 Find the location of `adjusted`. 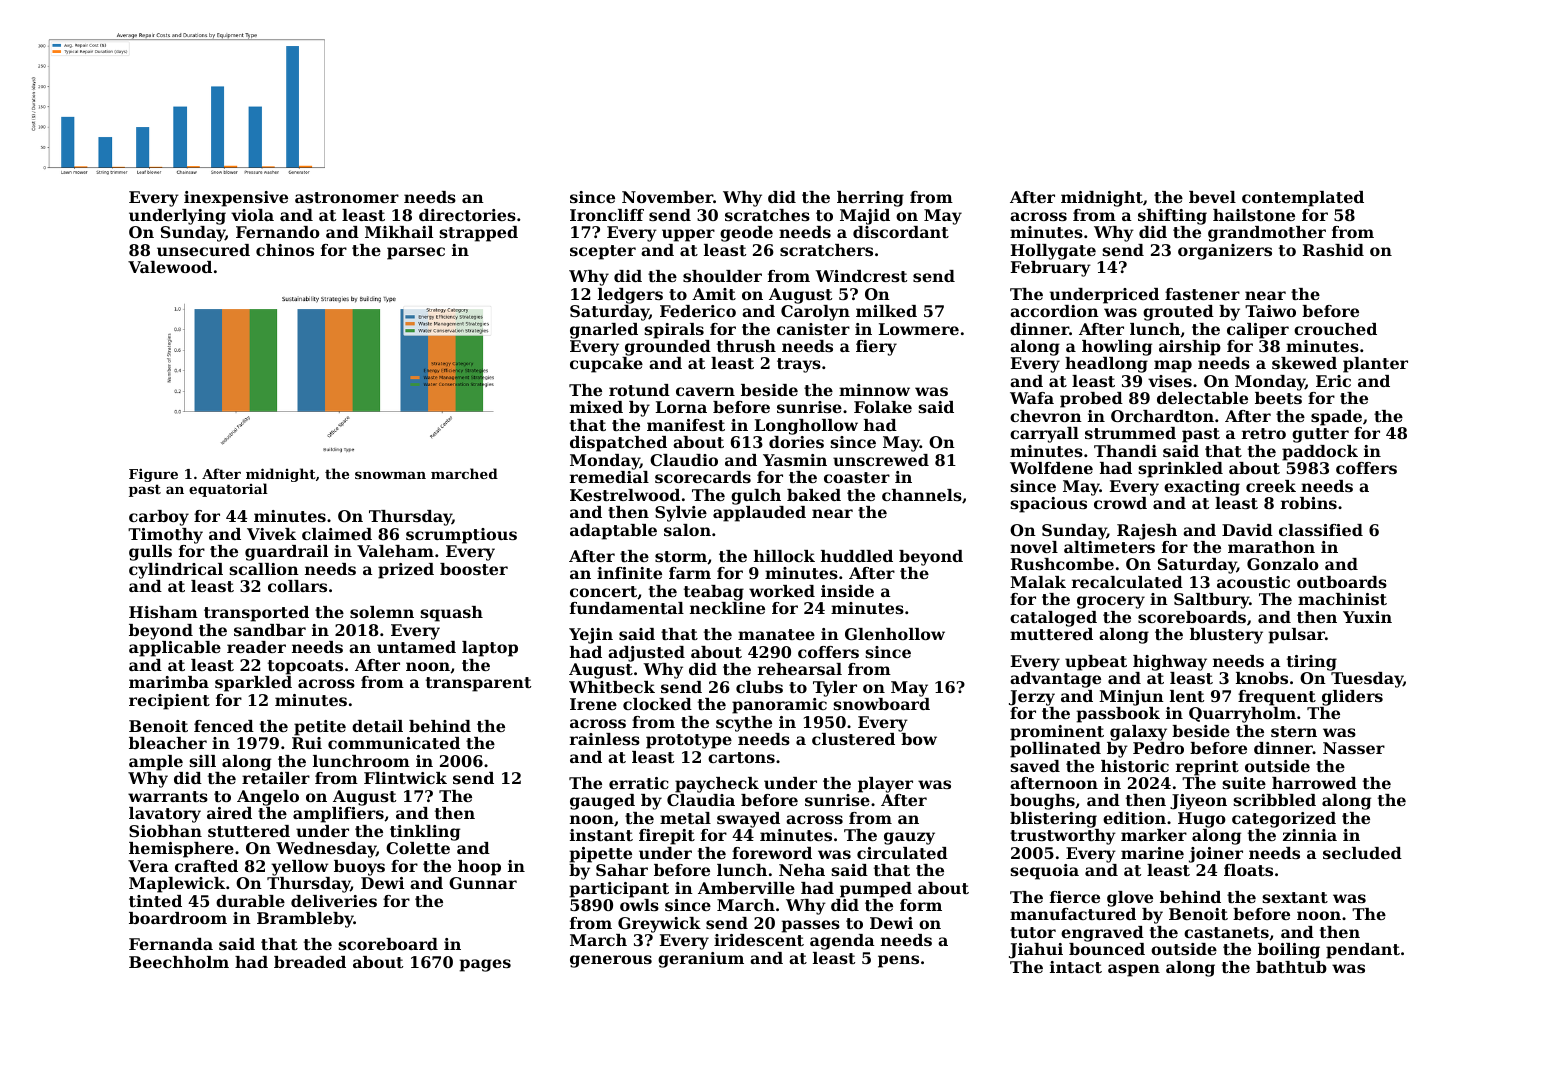

adjusted is located at coordinates (646, 654).
